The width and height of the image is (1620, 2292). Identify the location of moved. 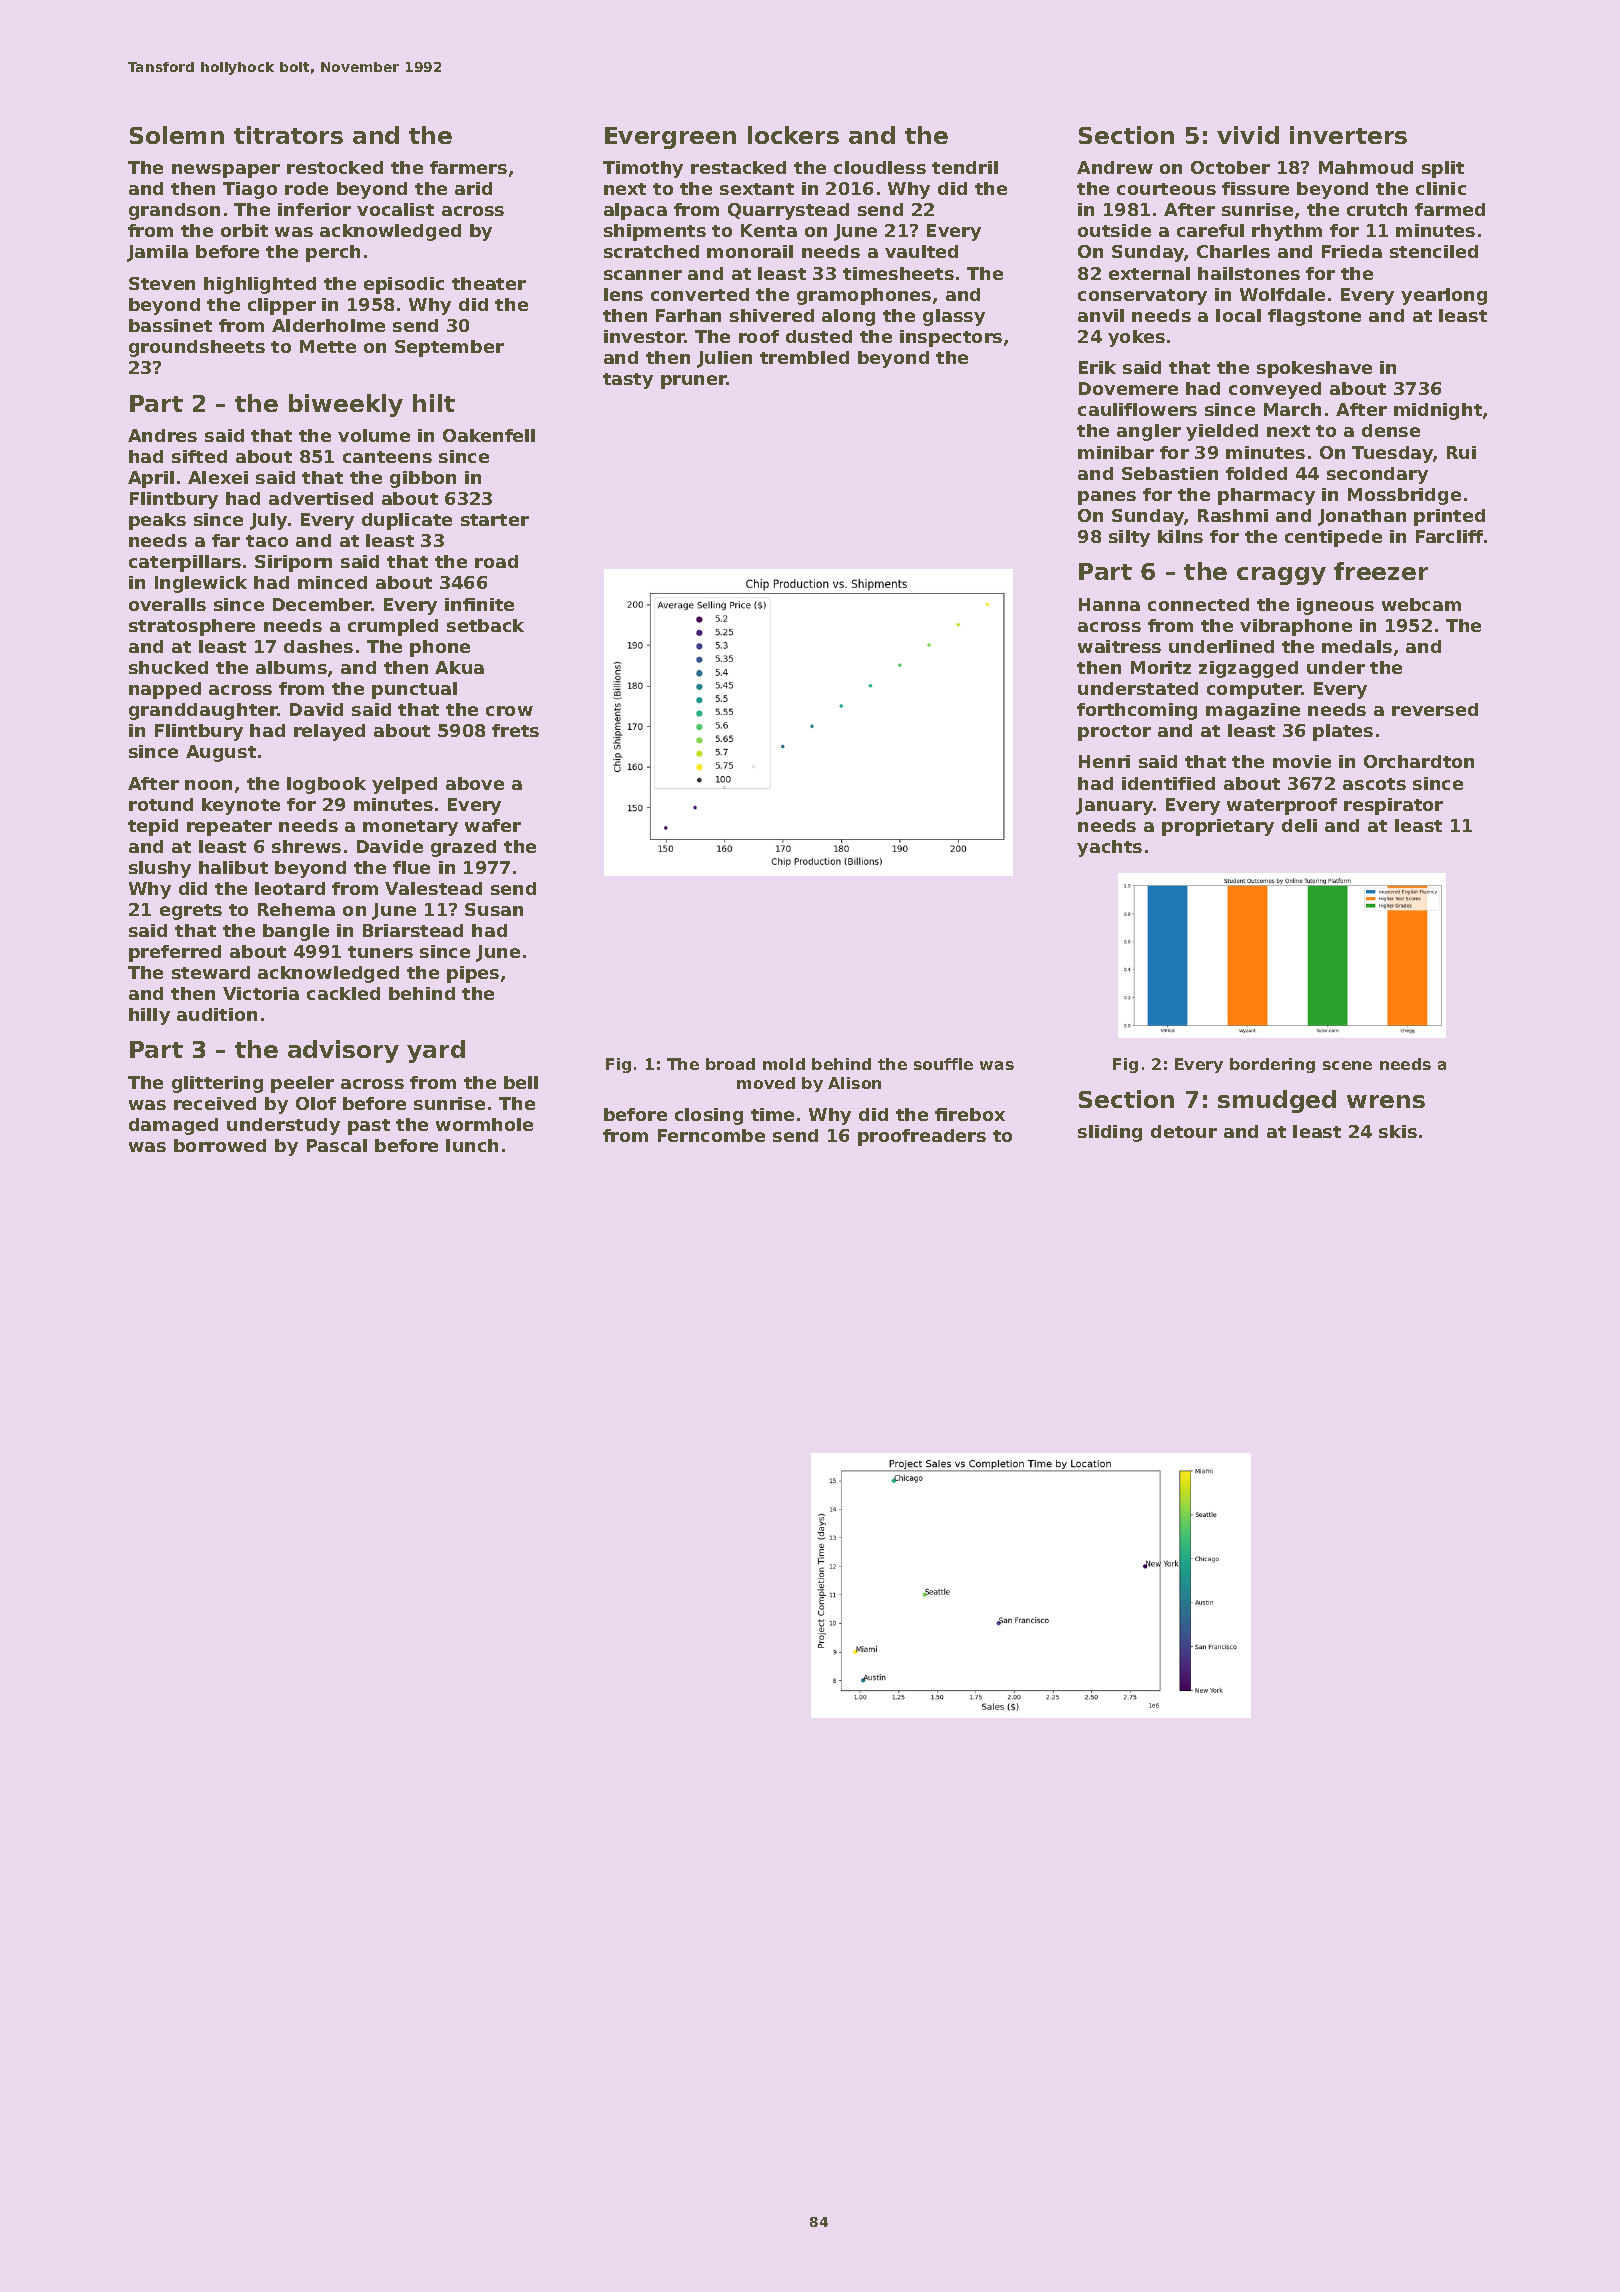
(766, 1083).
